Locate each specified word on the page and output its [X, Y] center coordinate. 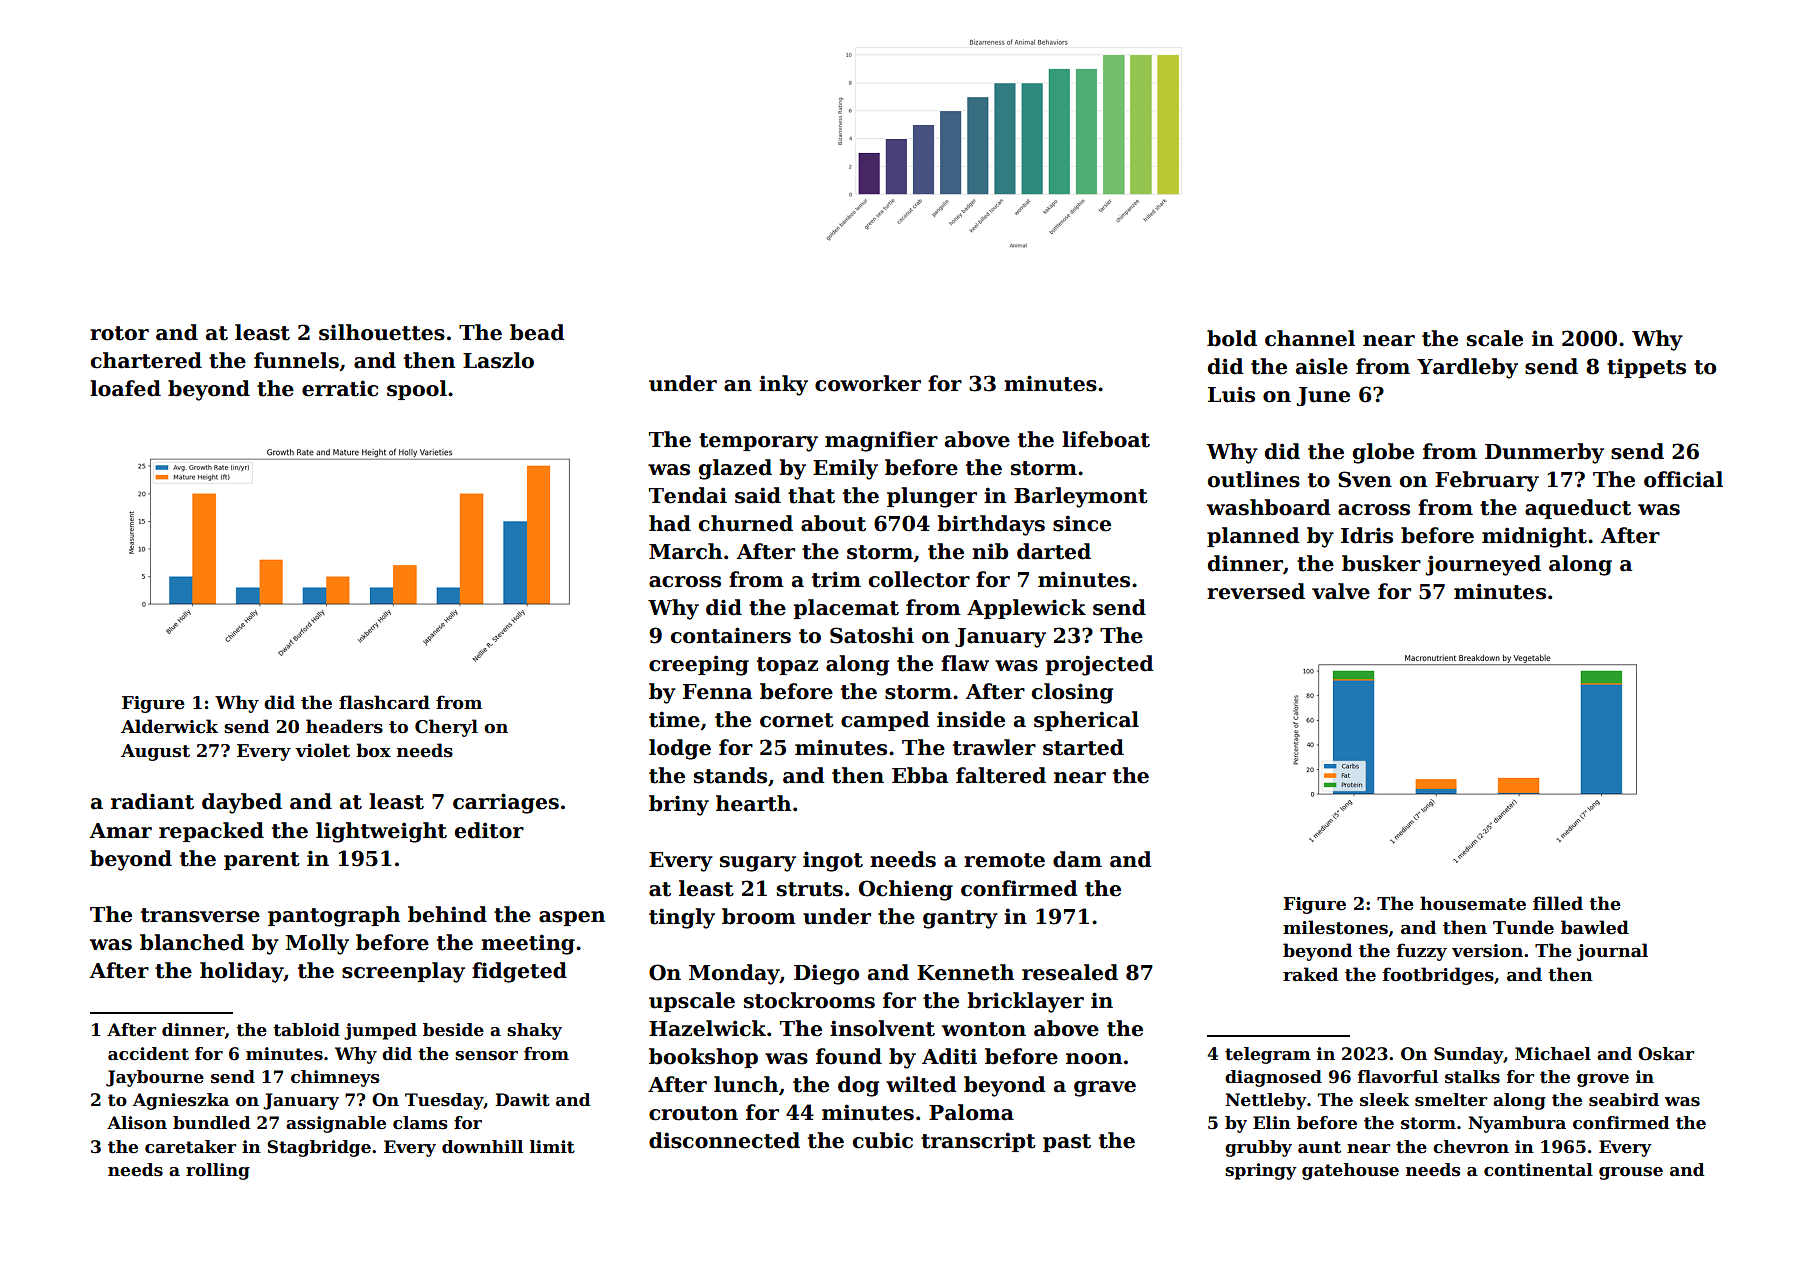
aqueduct [1578, 509]
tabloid [307, 1030]
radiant [152, 801]
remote [1004, 860]
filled [1558, 903]
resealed [1070, 972]
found [849, 1056]
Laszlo [498, 360]
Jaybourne [155, 1078]
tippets [1646, 368]
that [811, 495]
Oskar [1666, 1054]
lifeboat [1106, 439]
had [670, 523]
